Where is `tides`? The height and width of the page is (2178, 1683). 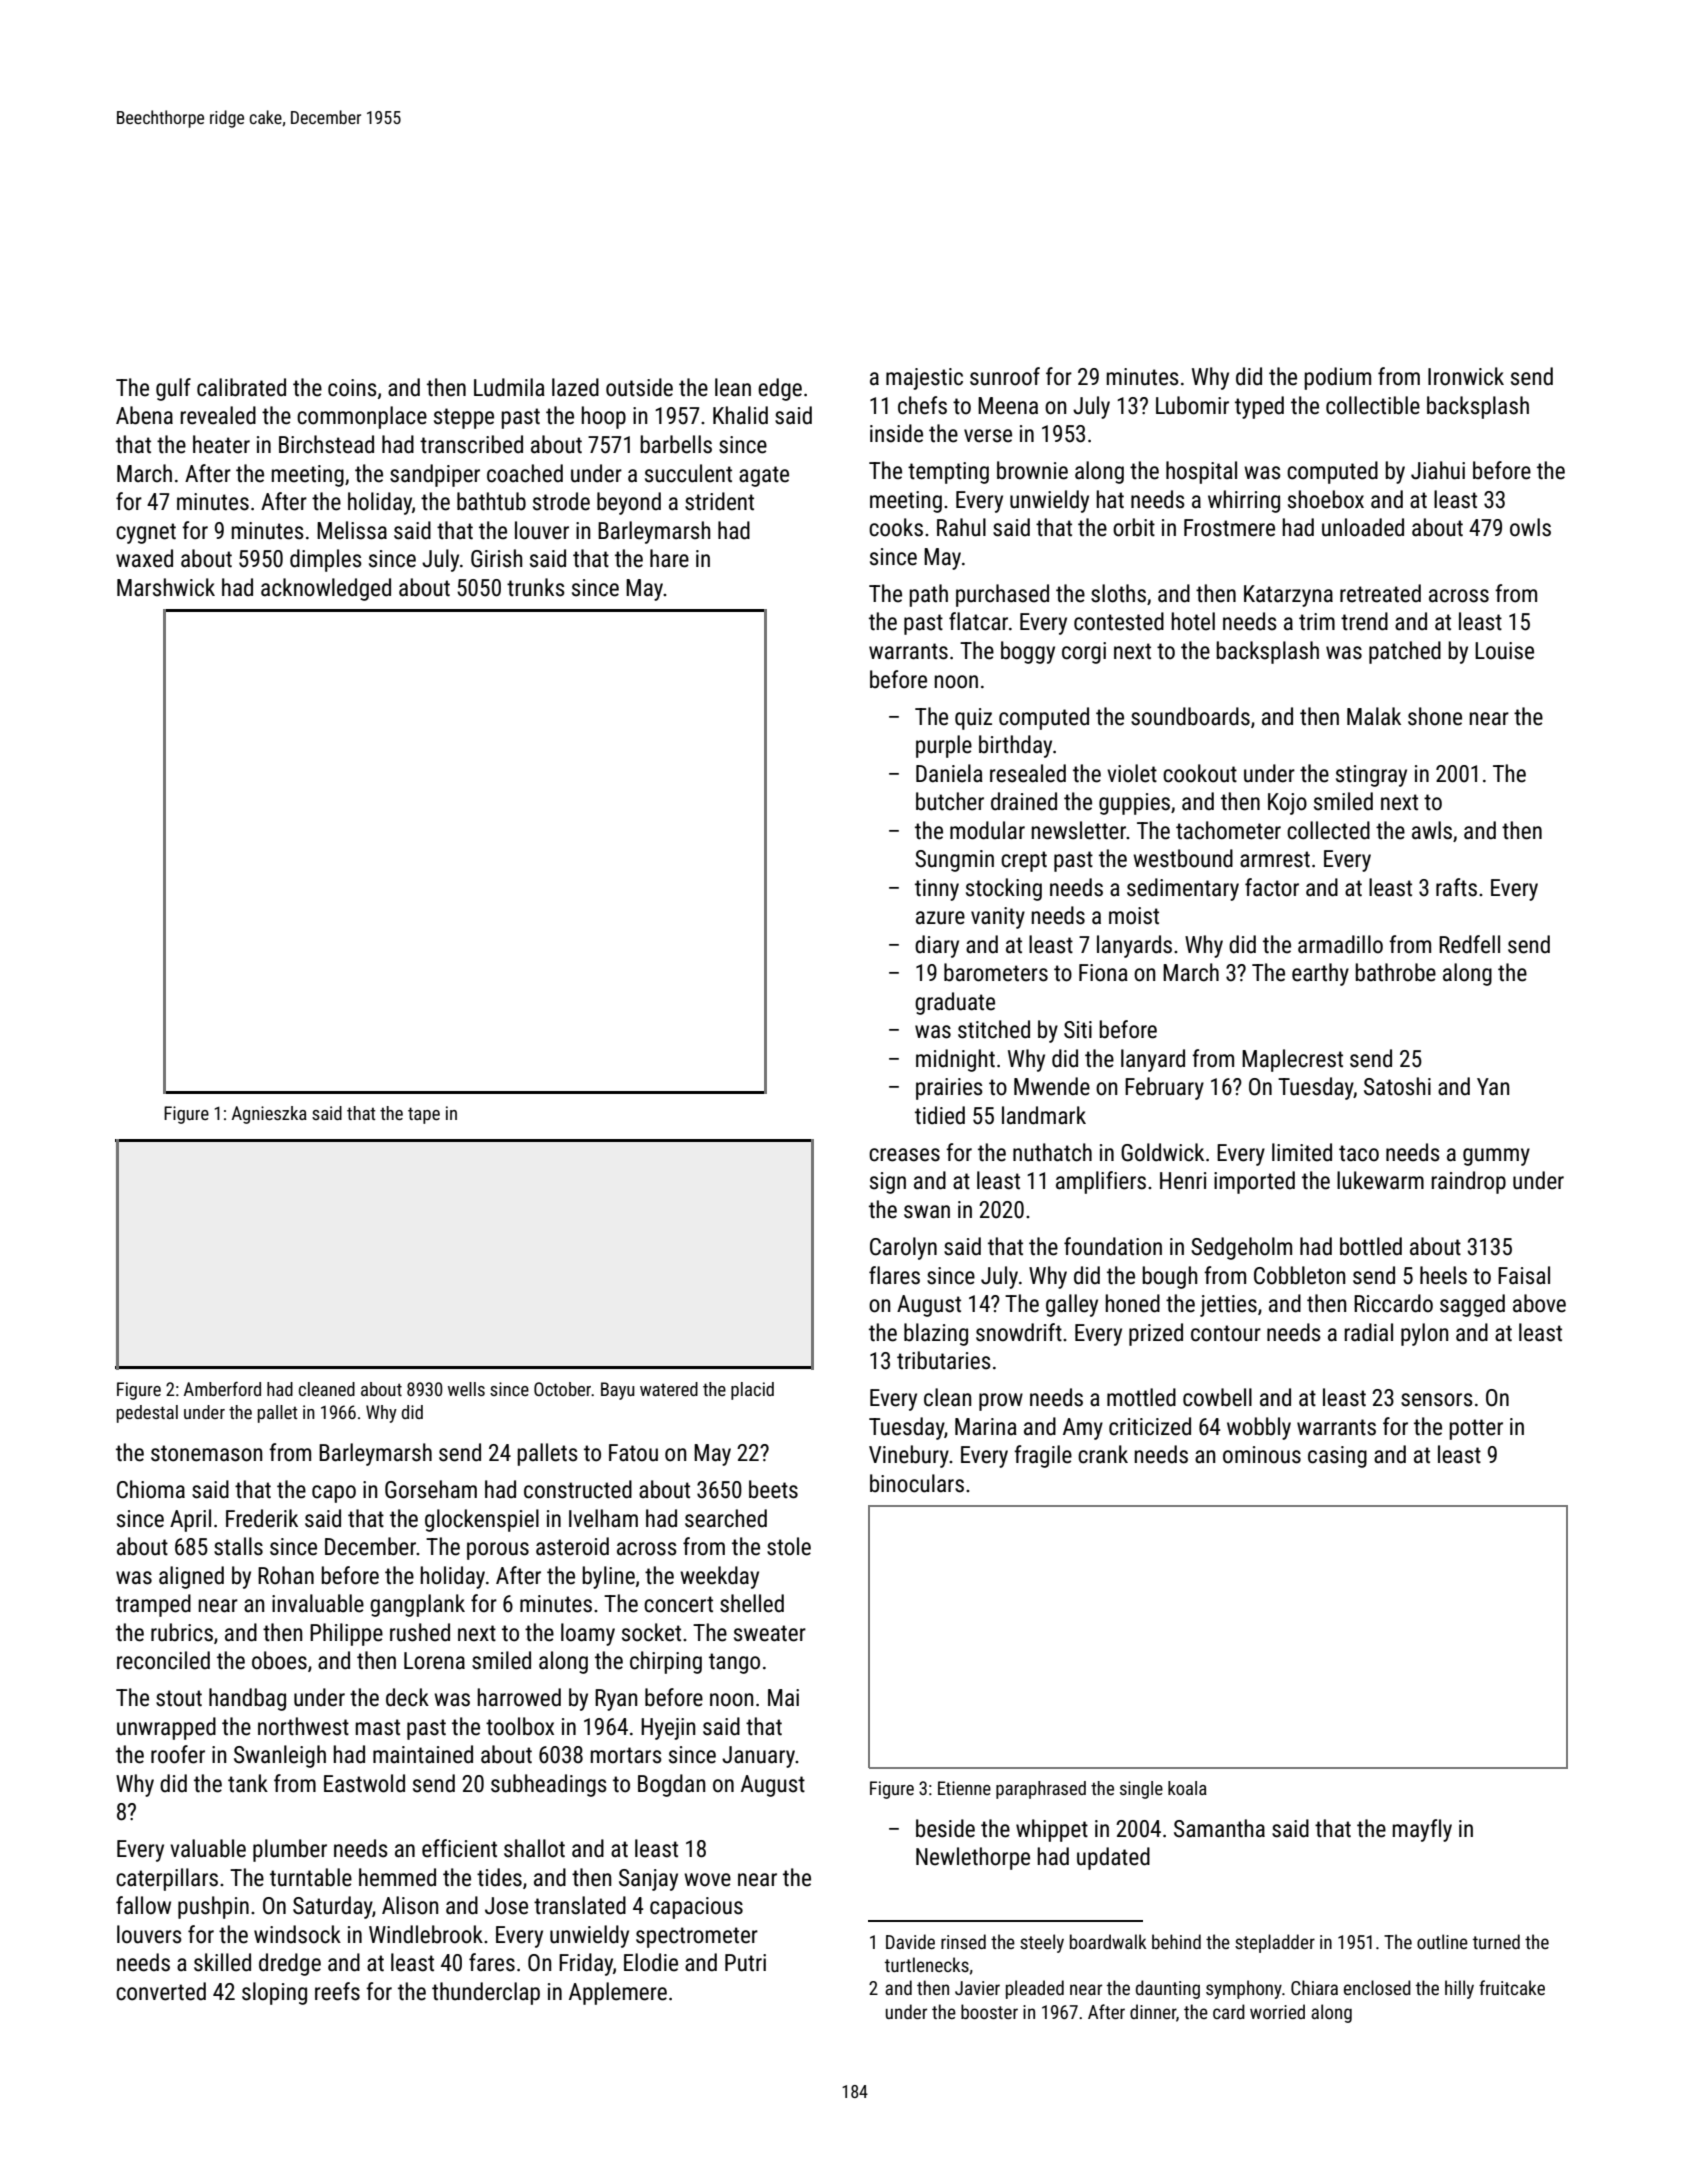 tides is located at coordinates (499, 1877).
